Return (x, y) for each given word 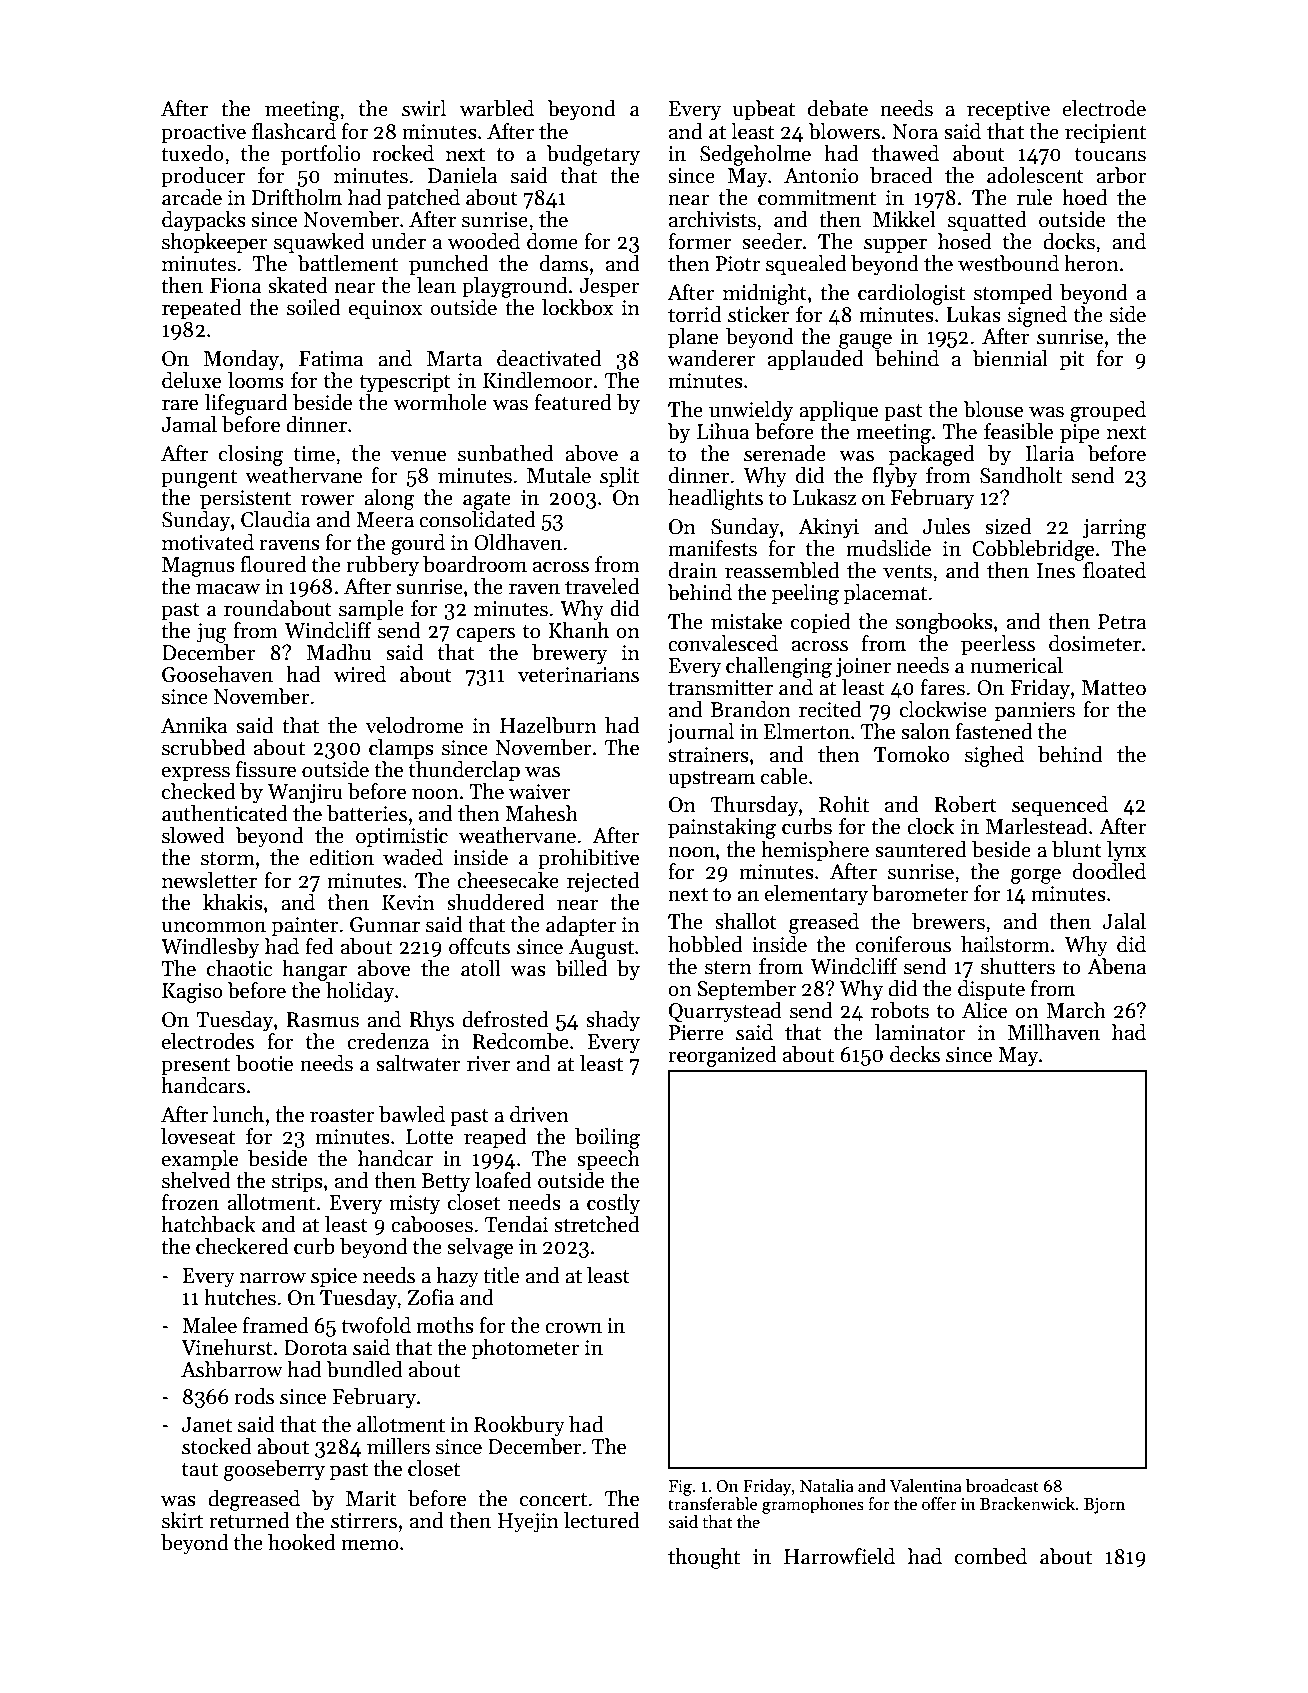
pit (1072, 361)
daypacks (204, 221)
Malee (209, 1325)
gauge (865, 341)
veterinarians (578, 675)
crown (573, 1328)
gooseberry (274, 1470)
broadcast (1002, 1486)
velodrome (414, 725)
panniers (1035, 712)
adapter (581, 926)
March (1076, 1010)
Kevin (408, 903)
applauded (815, 360)
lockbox (577, 307)
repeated (201, 309)
